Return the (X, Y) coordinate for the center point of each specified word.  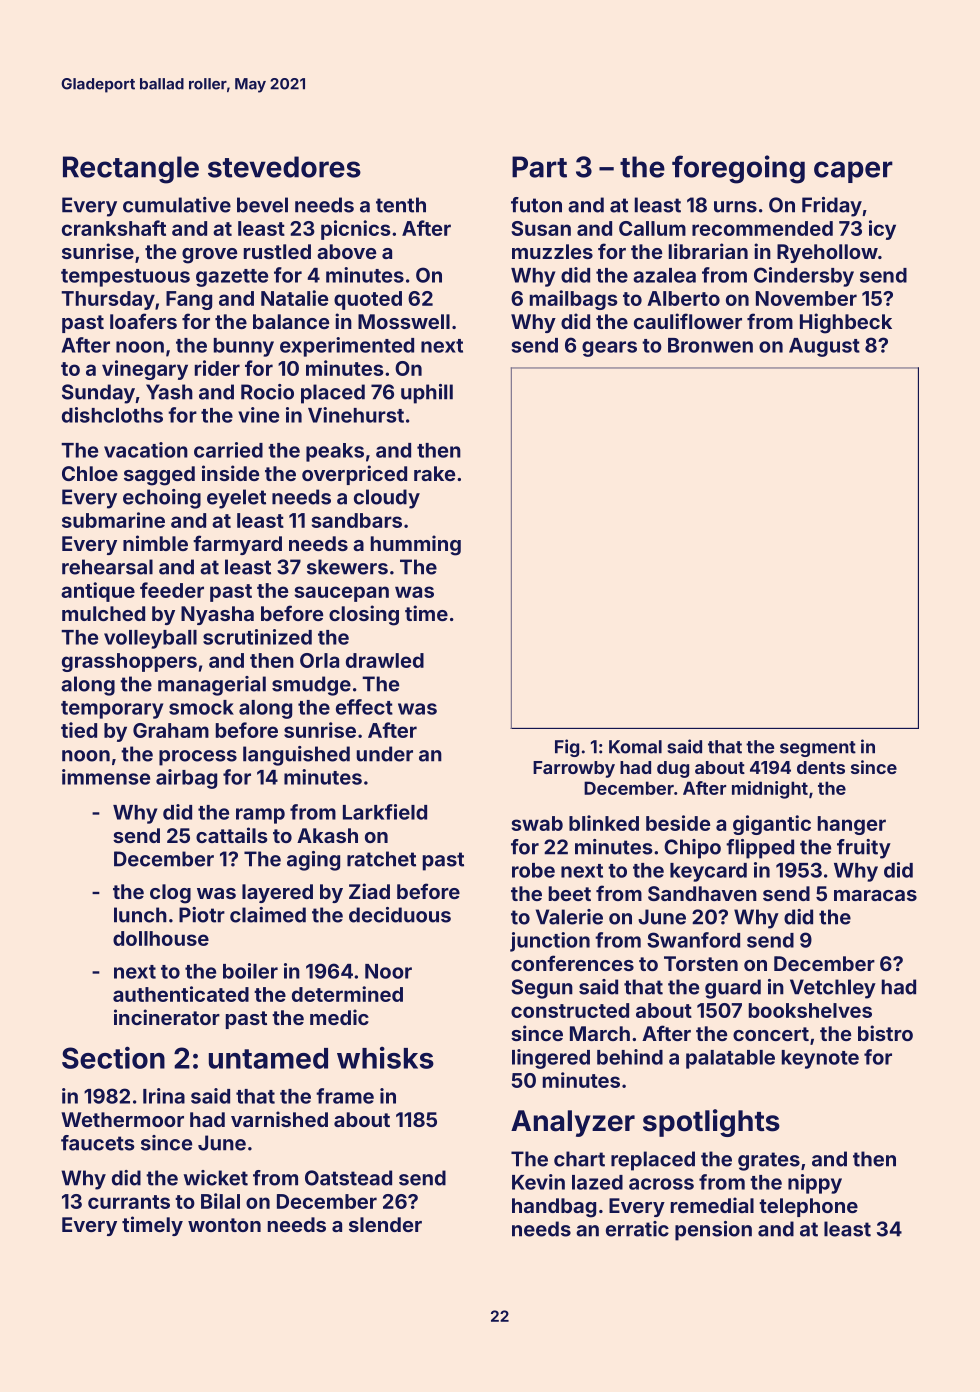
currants (129, 1202)
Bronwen (710, 345)
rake (434, 473)
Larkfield (385, 812)
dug (673, 769)
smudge (311, 686)
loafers (143, 321)
